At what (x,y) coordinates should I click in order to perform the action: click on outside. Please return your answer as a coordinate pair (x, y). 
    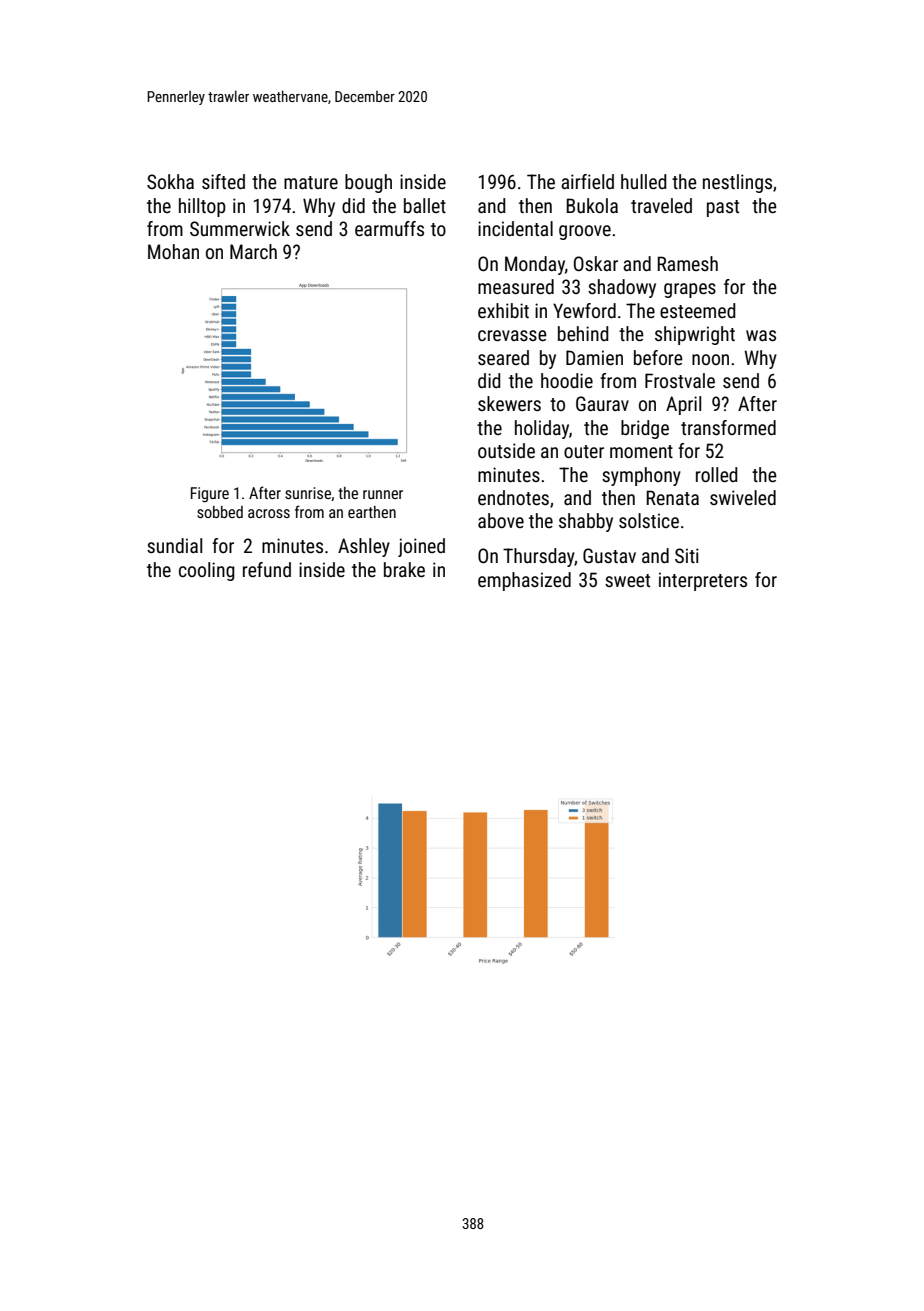
    Looking at the image, I should click on (506, 450).
